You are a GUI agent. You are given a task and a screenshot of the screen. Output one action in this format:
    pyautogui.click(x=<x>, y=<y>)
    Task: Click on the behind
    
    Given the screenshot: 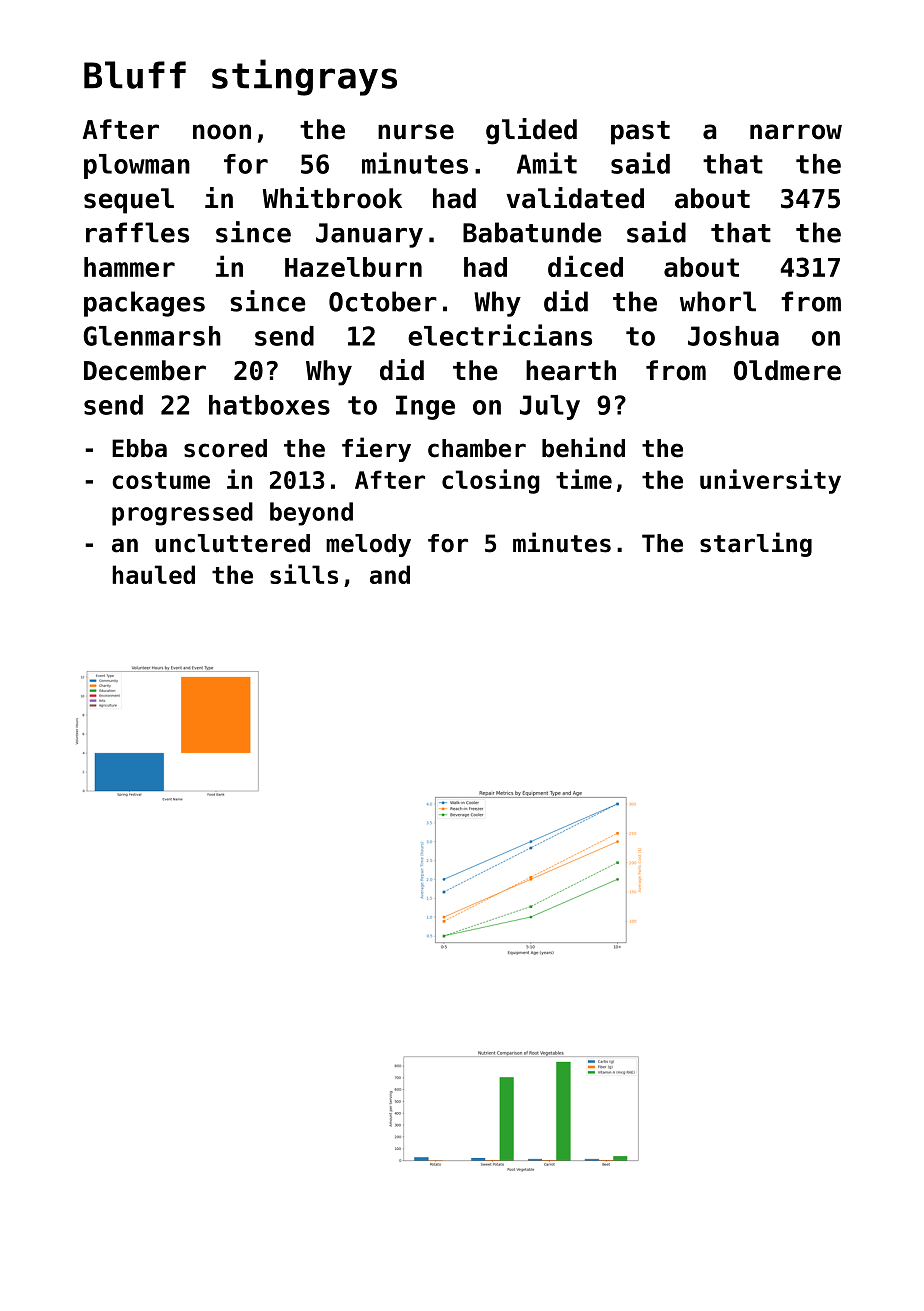 What is the action you would take?
    pyautogui.click(x=583, y=447)
